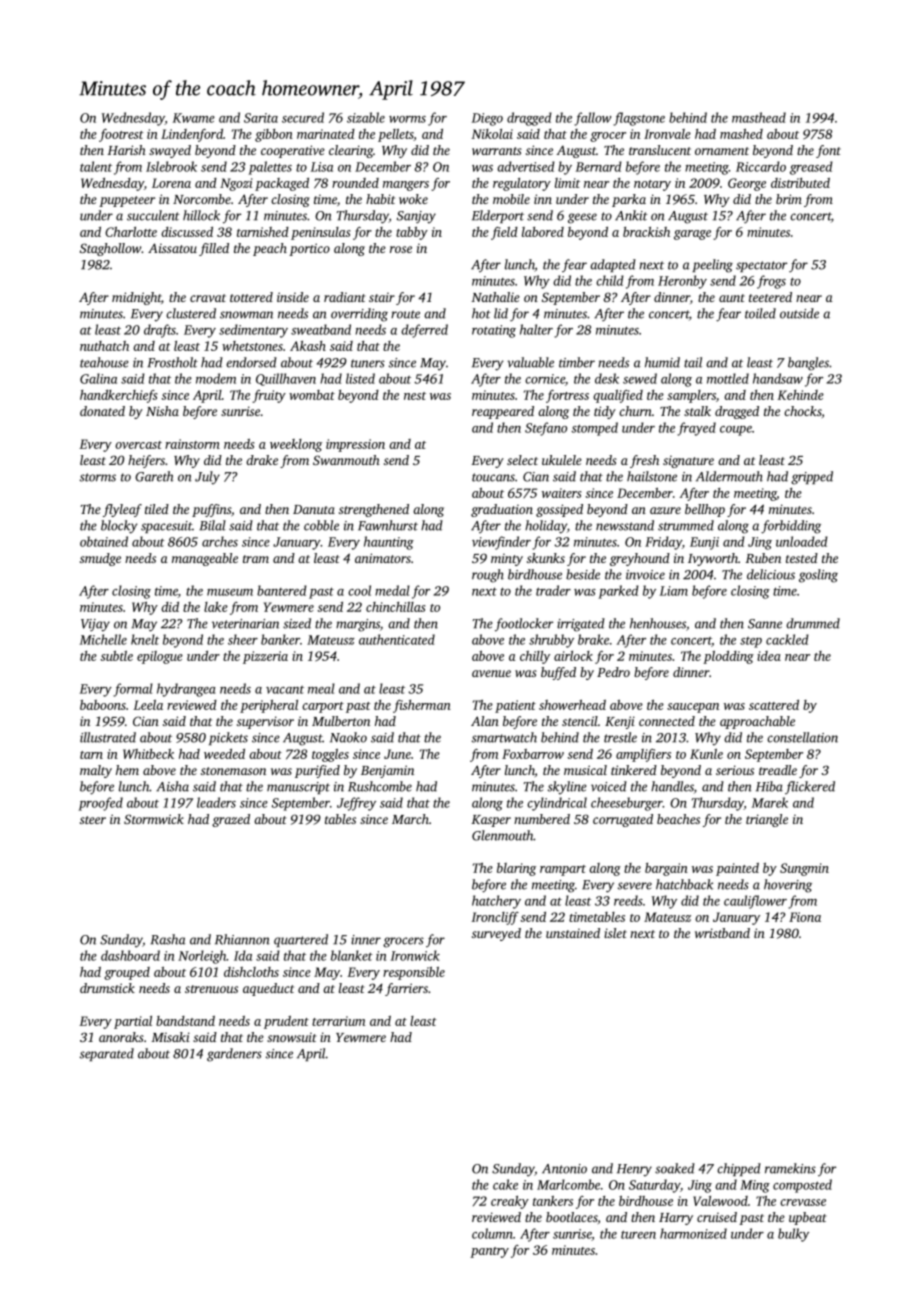 This document has height=1308, width=924. I want to click on gardeners, so click(234, 1055).
